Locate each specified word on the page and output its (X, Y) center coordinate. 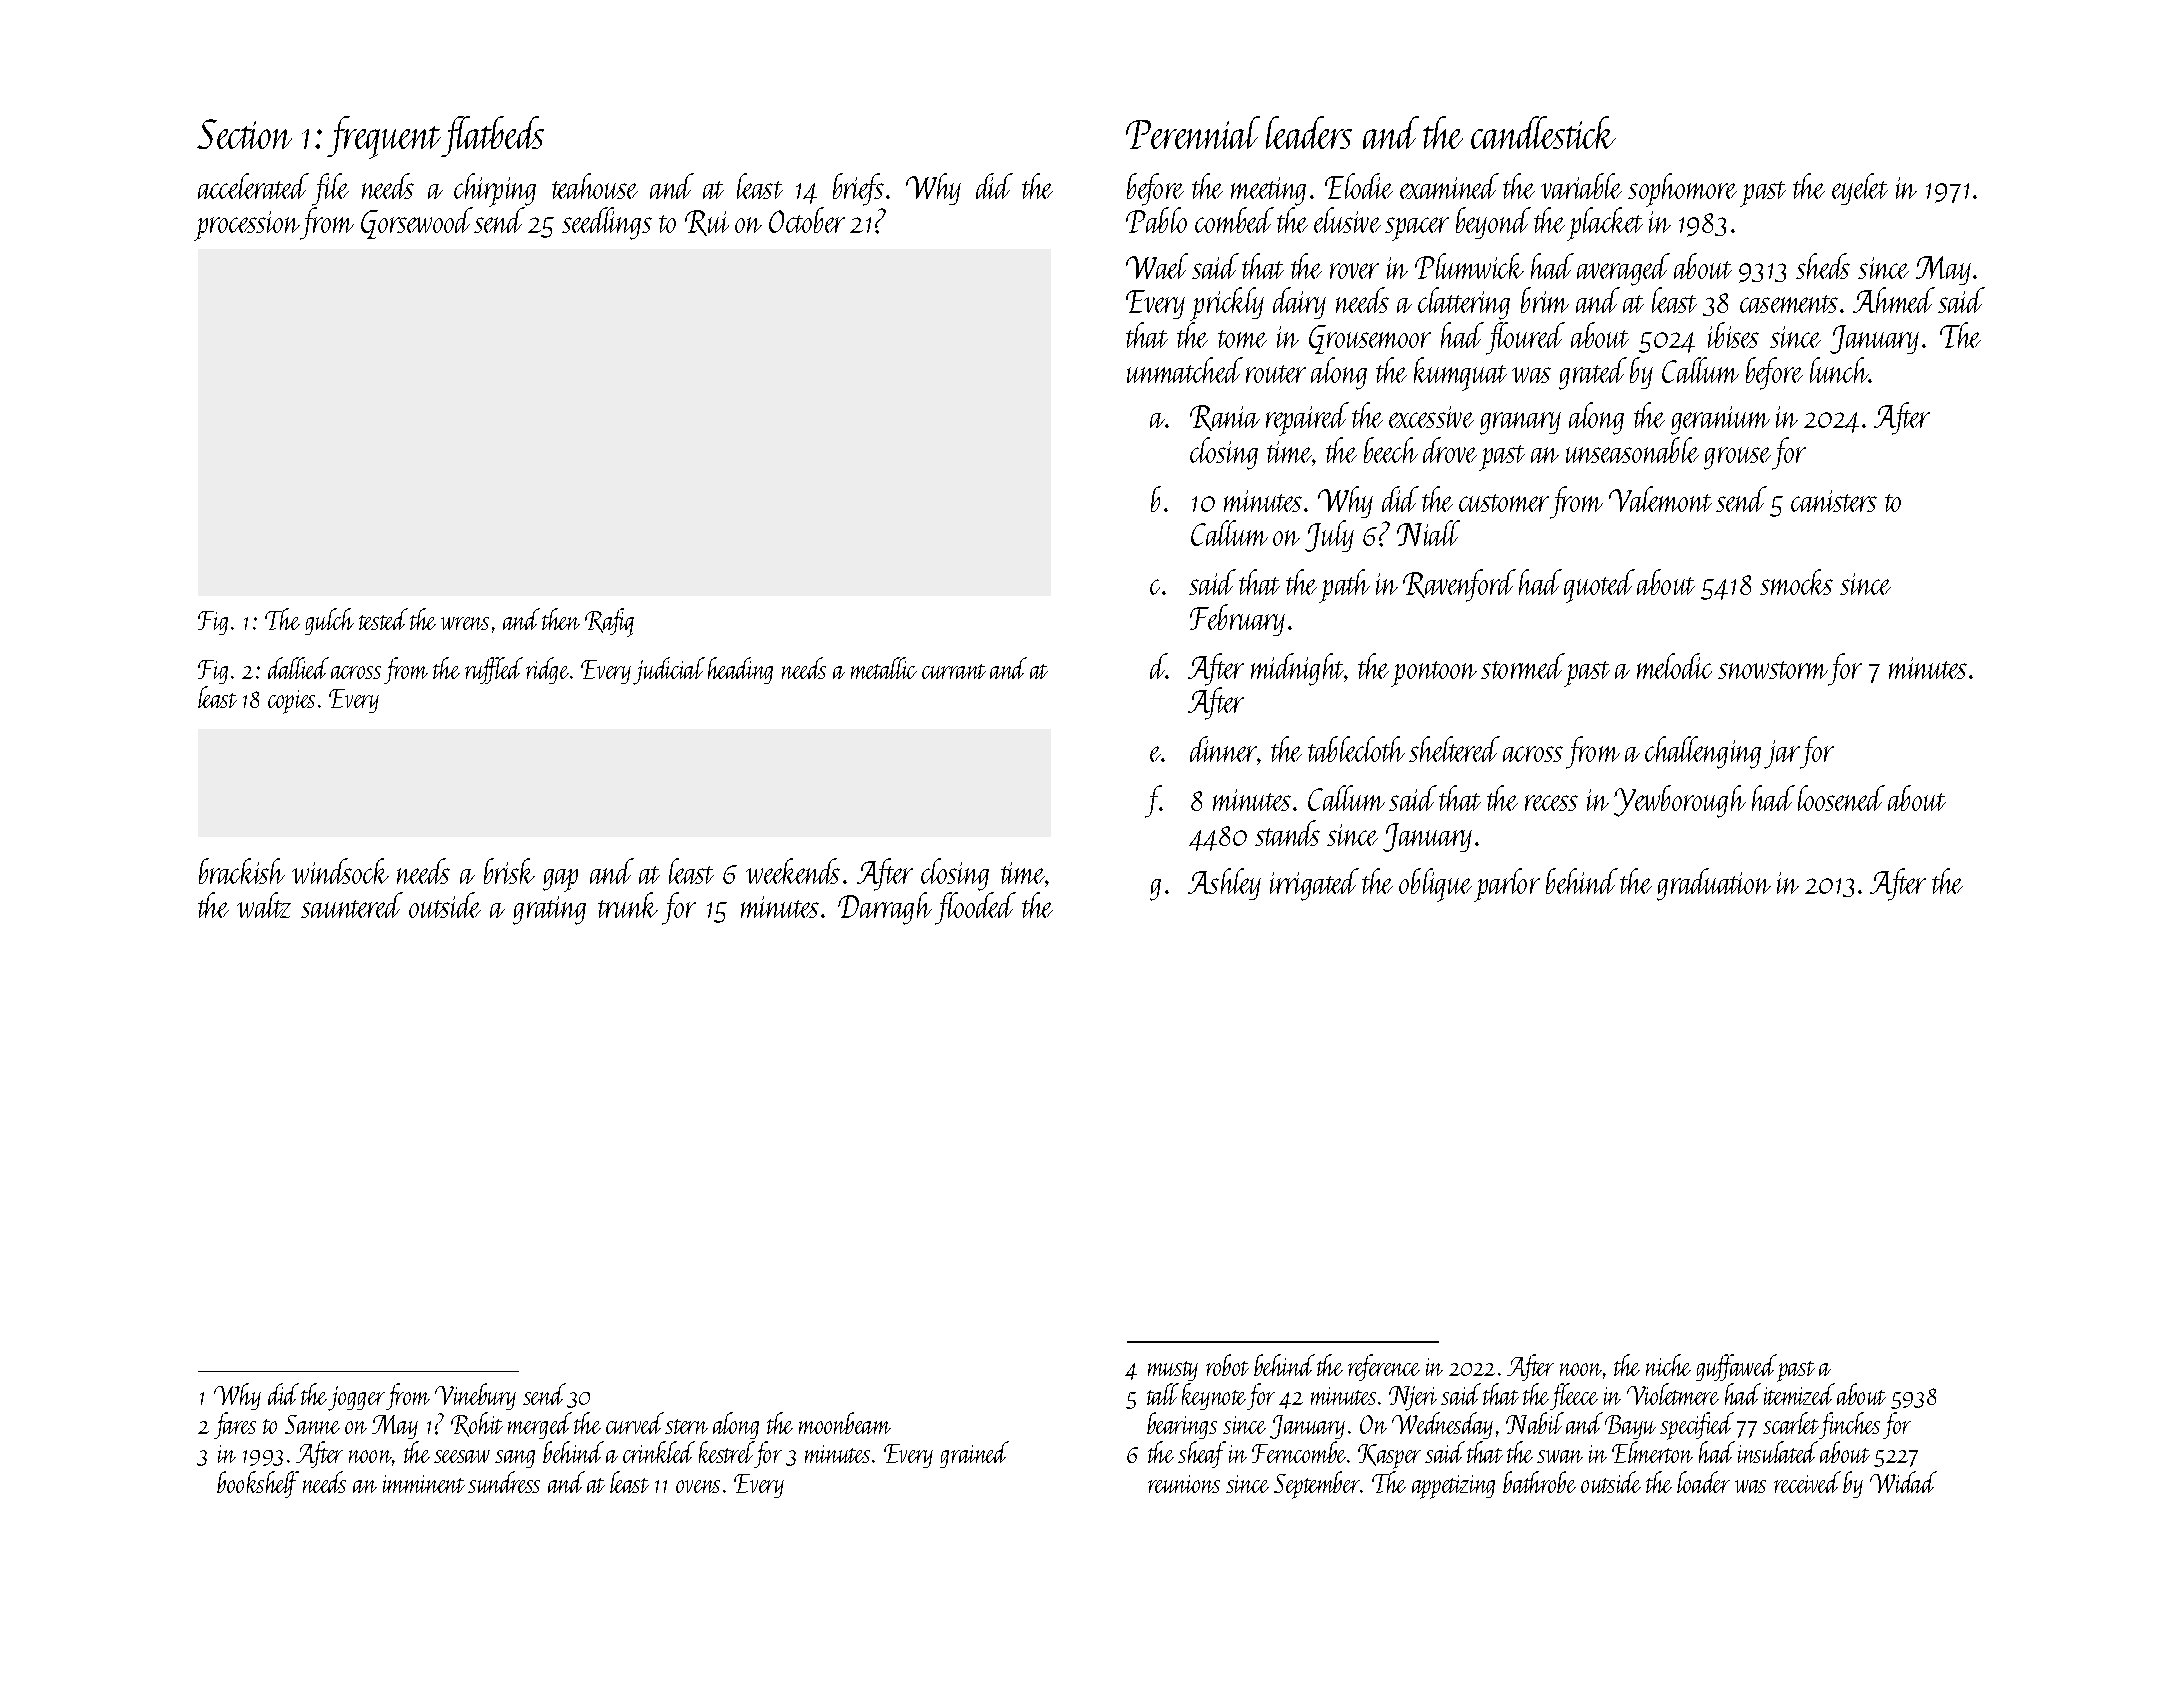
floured (1525, 338)
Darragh (885, 908)
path (1344, 586)
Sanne (312, 1424)
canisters (1834, 501)
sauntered (352, 905)
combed (1234, 220)
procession (247, 226)
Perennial (1193, 132)
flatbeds (492, 136)
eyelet (1860, 189)
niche (1668, 1365)
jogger (356, 1398)
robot (1227, 1365)
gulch (329, 621)
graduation (1714, 884)
